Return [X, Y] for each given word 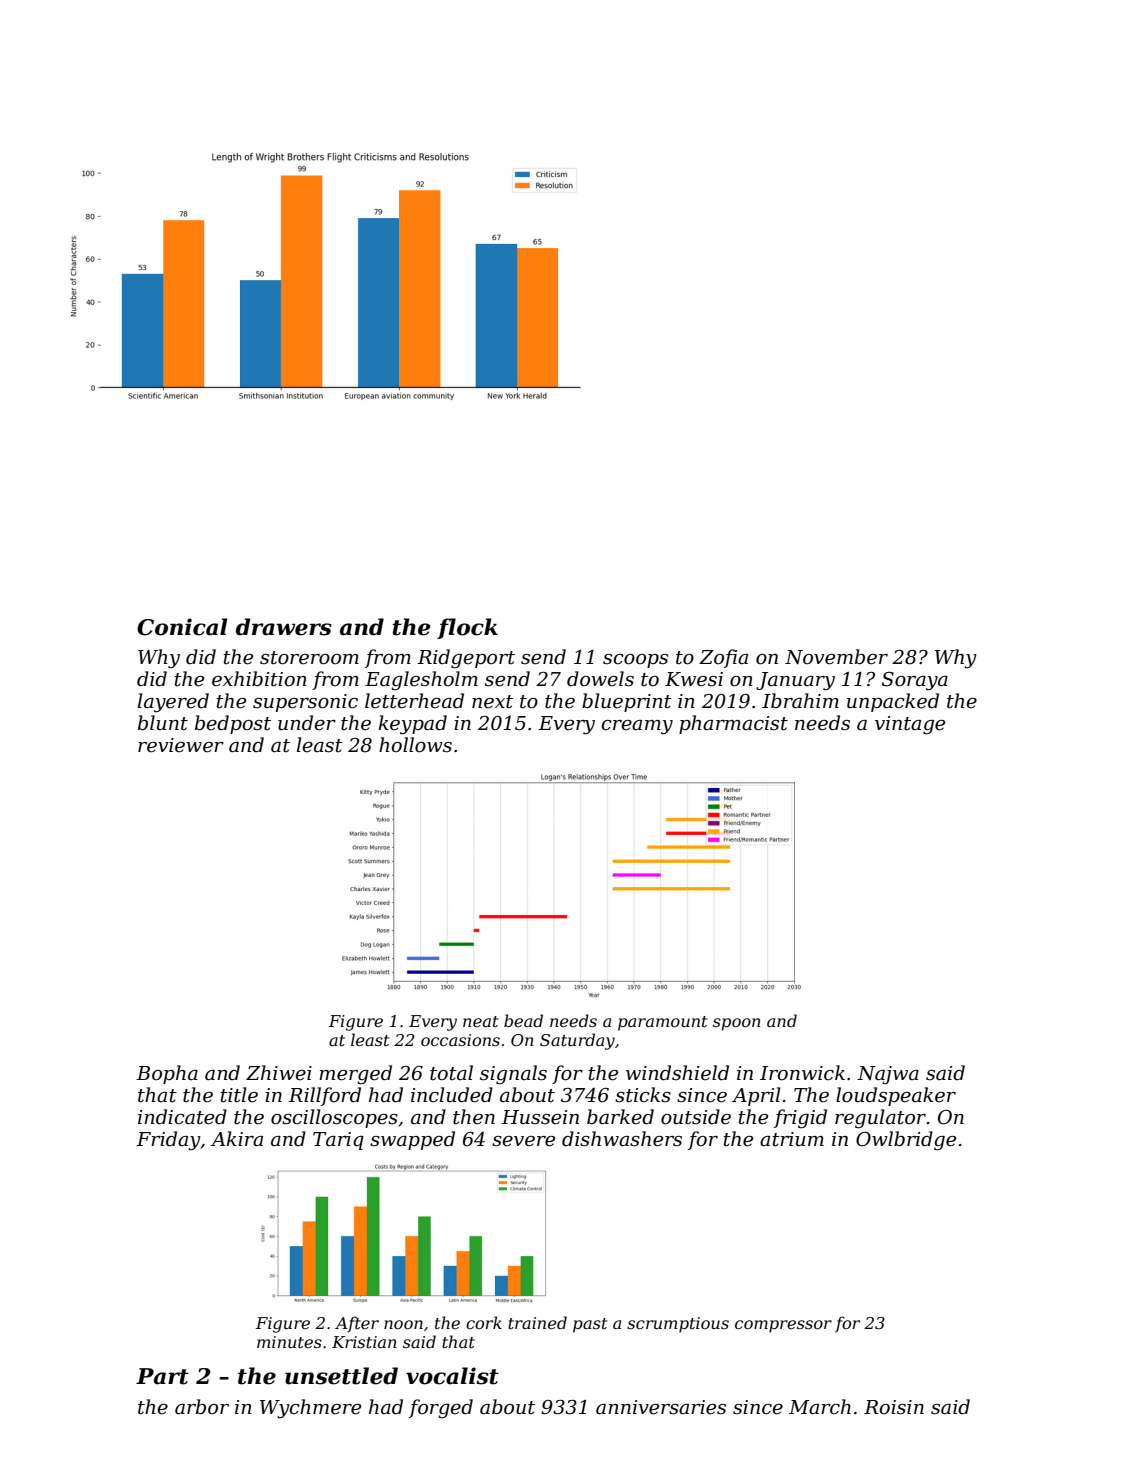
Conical [182, 627]
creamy [637, 727]
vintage [910, 725]
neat [481, 1021]
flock [467, 628]
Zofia [723, 658]
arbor [202, 1407]
